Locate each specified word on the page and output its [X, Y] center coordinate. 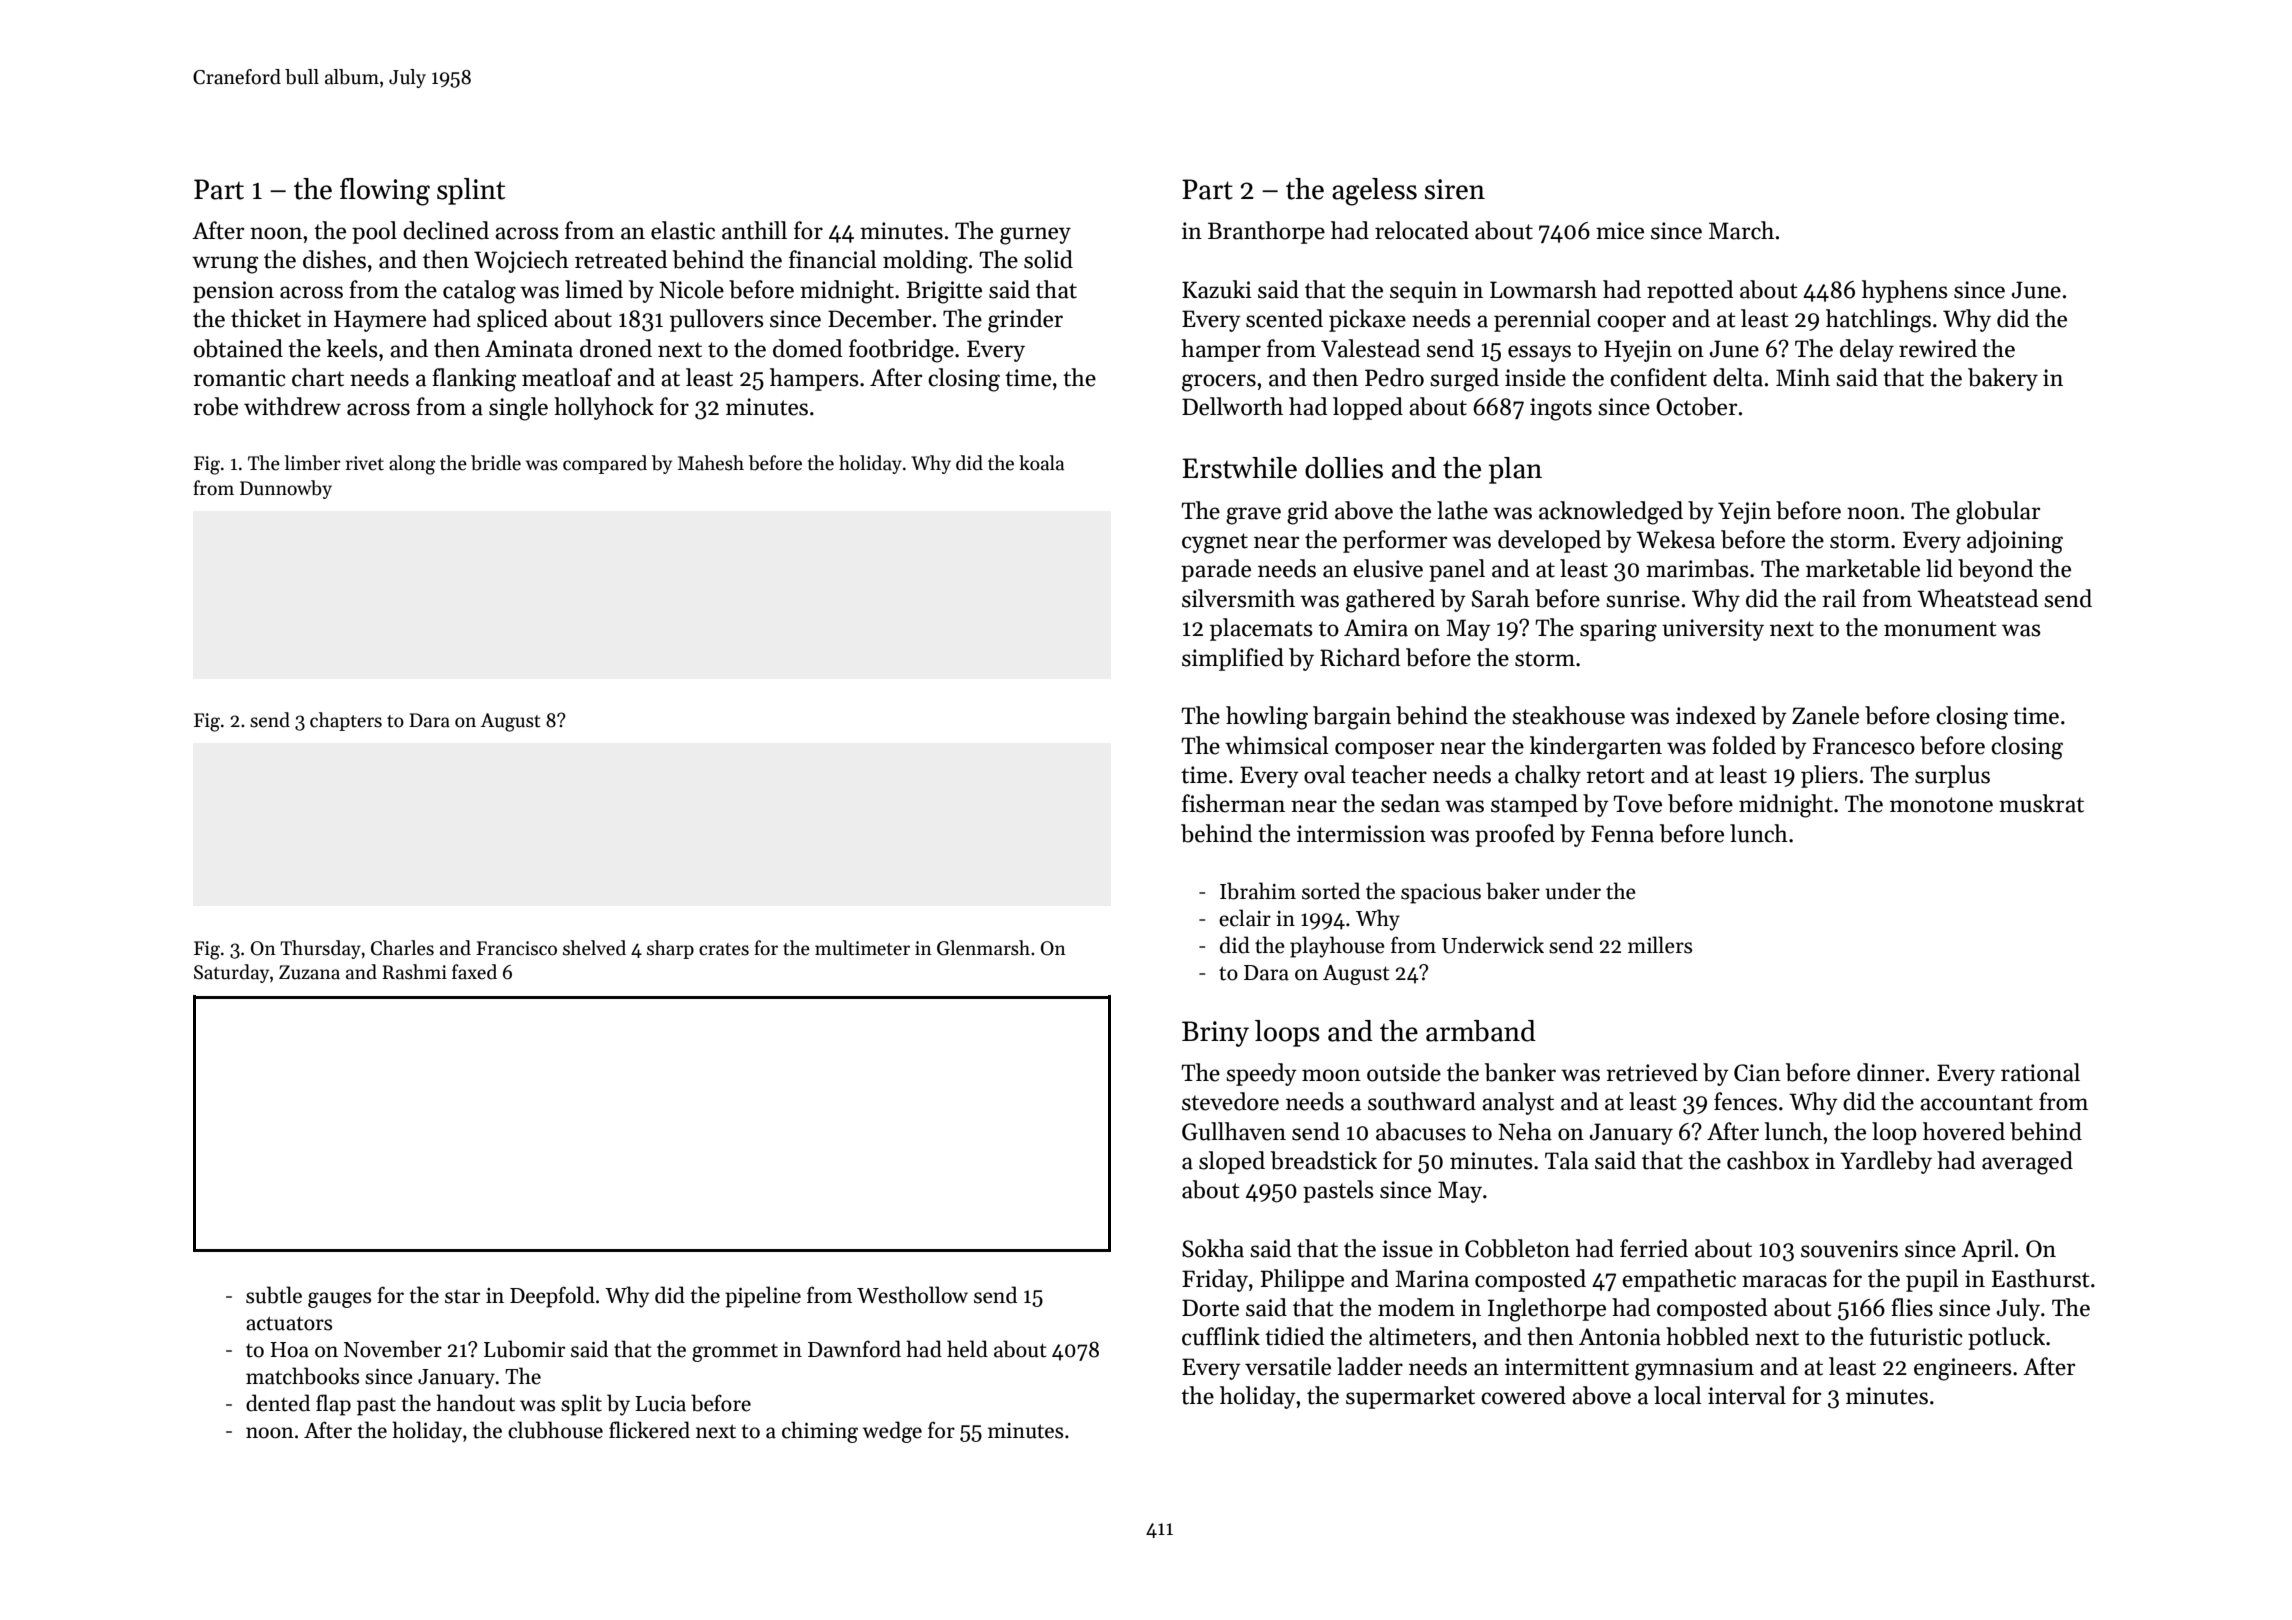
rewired [1938, 348]
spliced [512, 320]
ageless [1374, 192]
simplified [1233, 659]
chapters [346, 721]
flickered [649, 1430]
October [1696, 406]
